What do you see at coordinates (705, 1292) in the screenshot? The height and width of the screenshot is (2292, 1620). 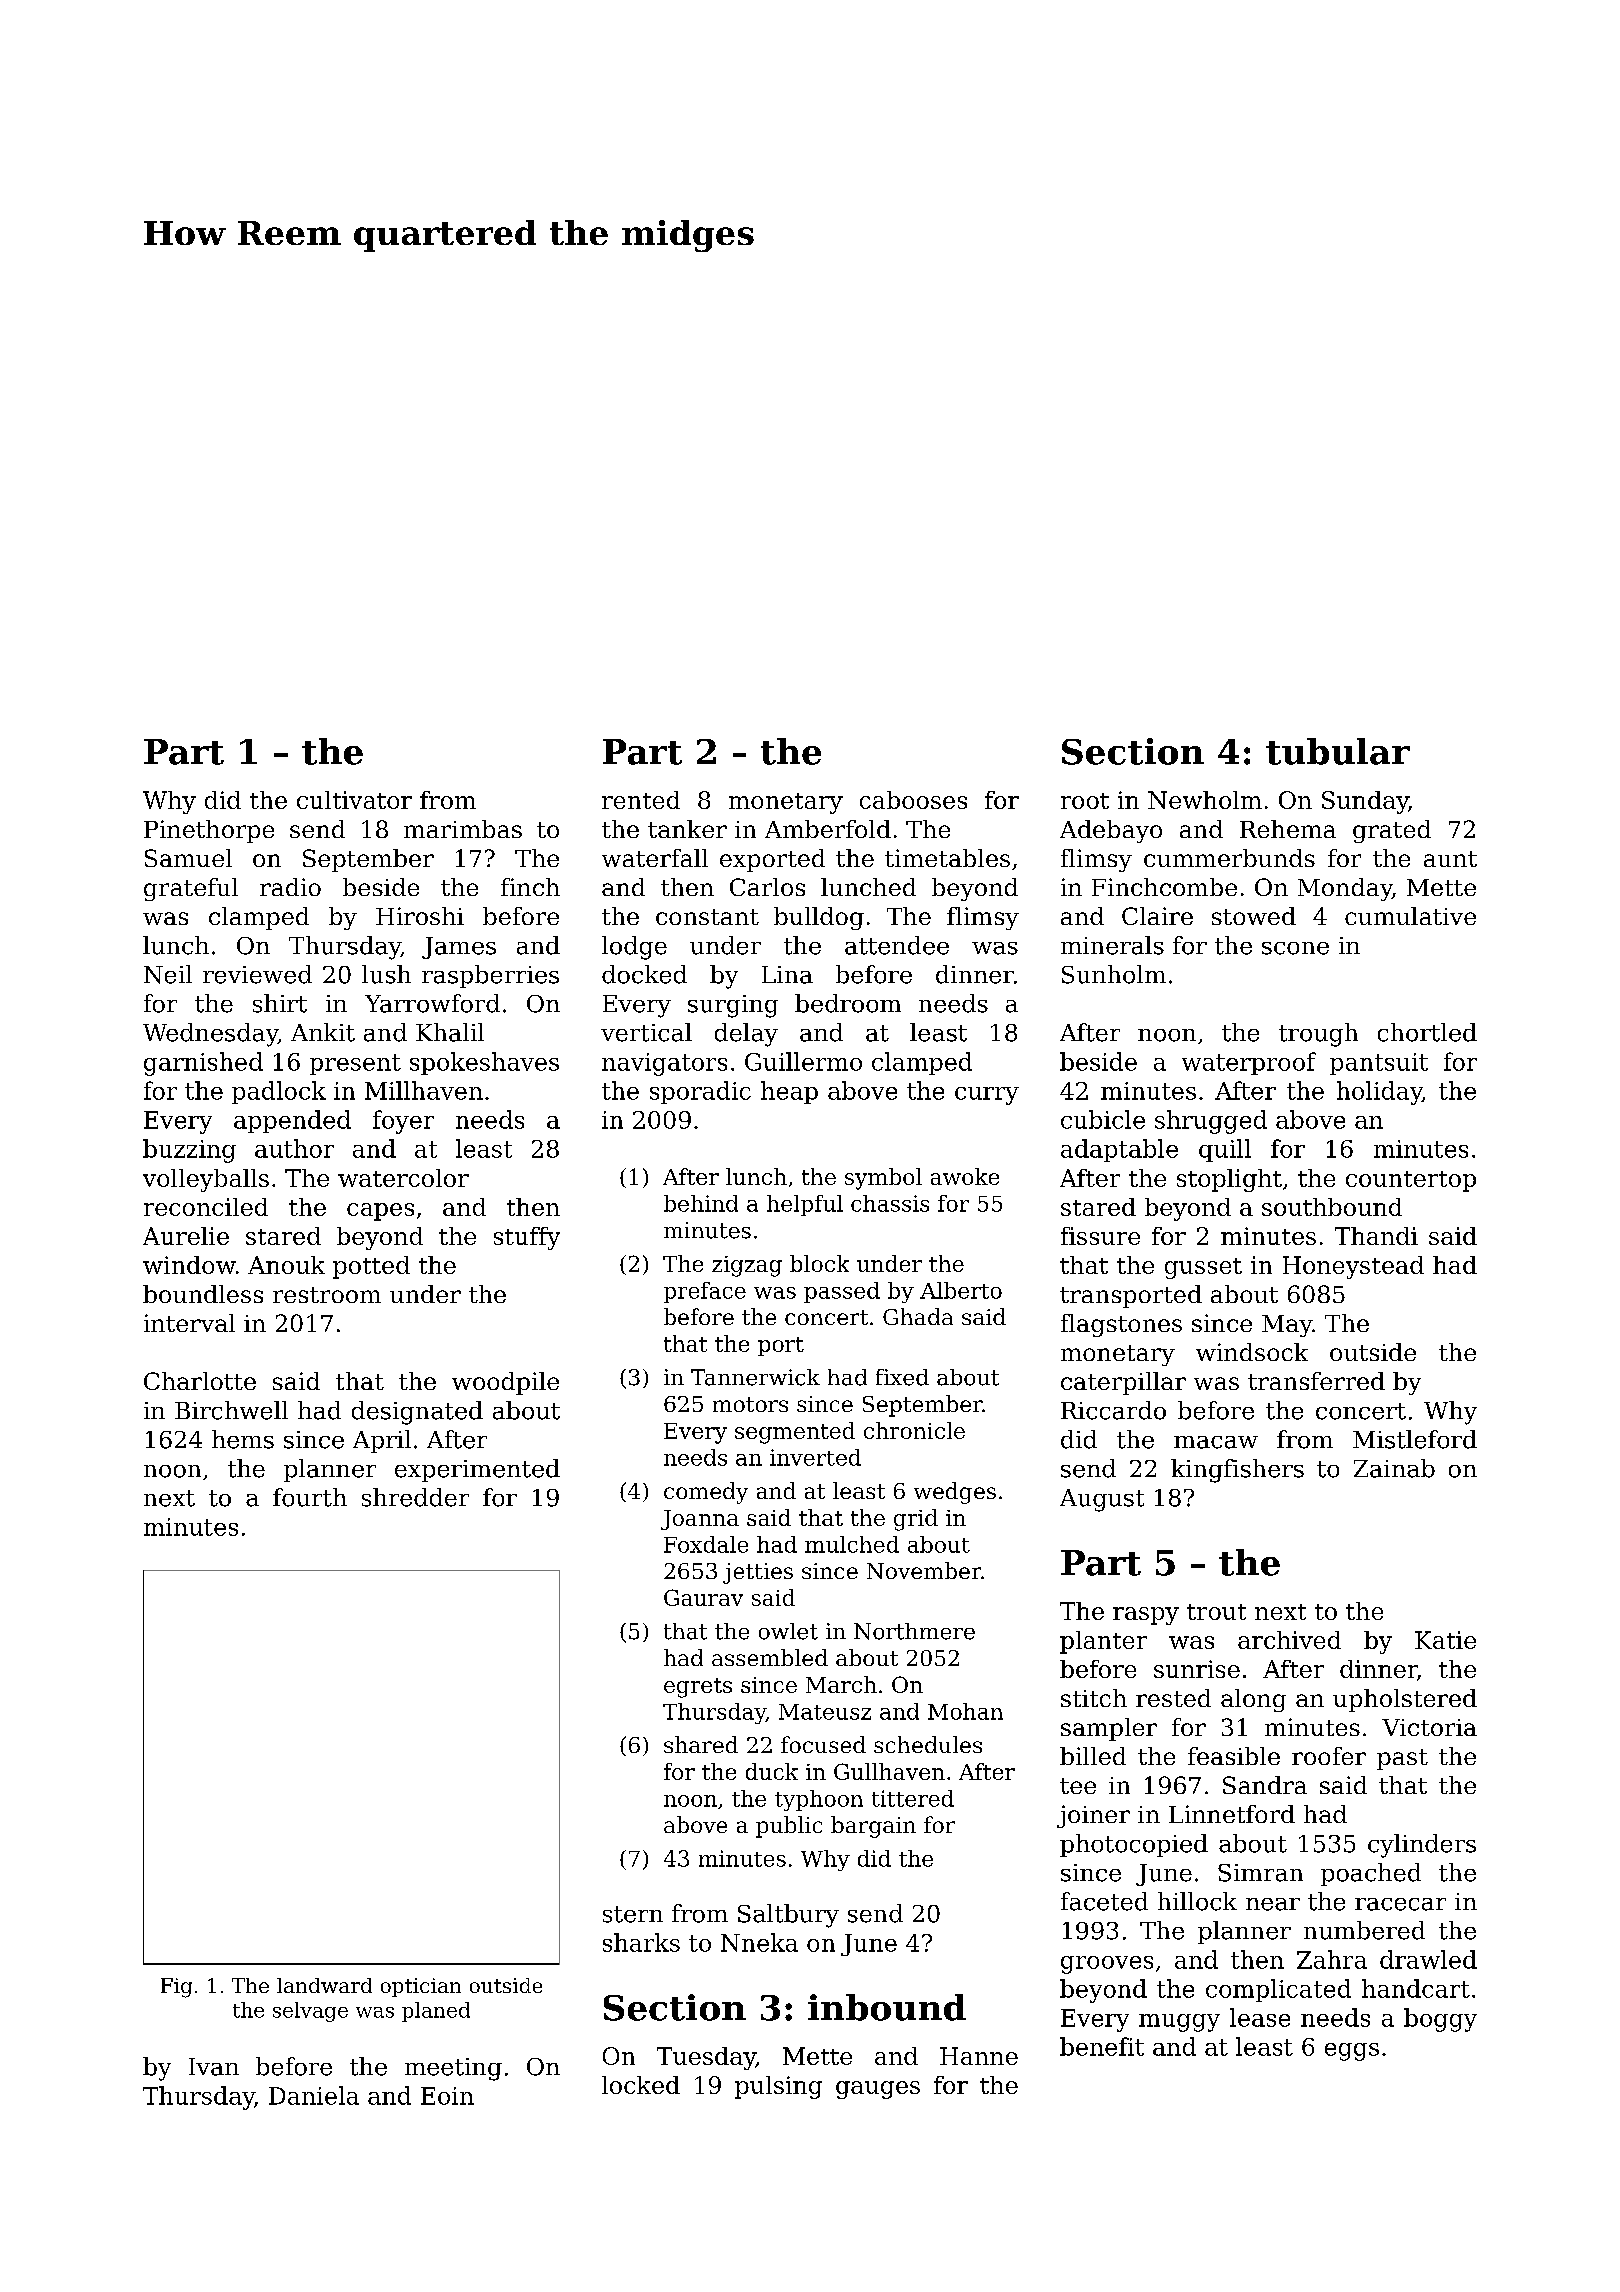 I see `preface` at bounding box center [705, 1292].
